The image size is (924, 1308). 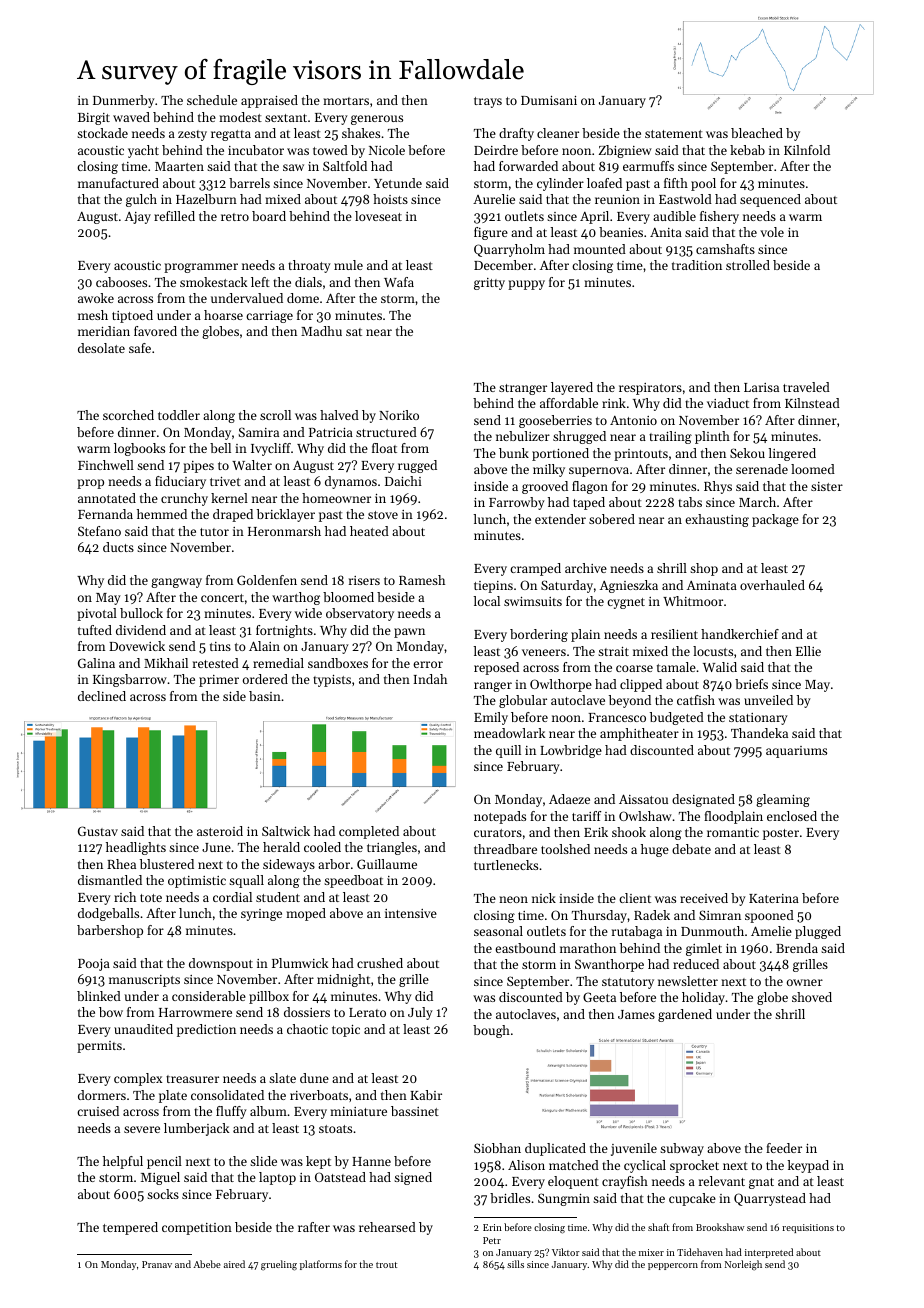 I want to click on gleaming, so click(x=783, y=800).
